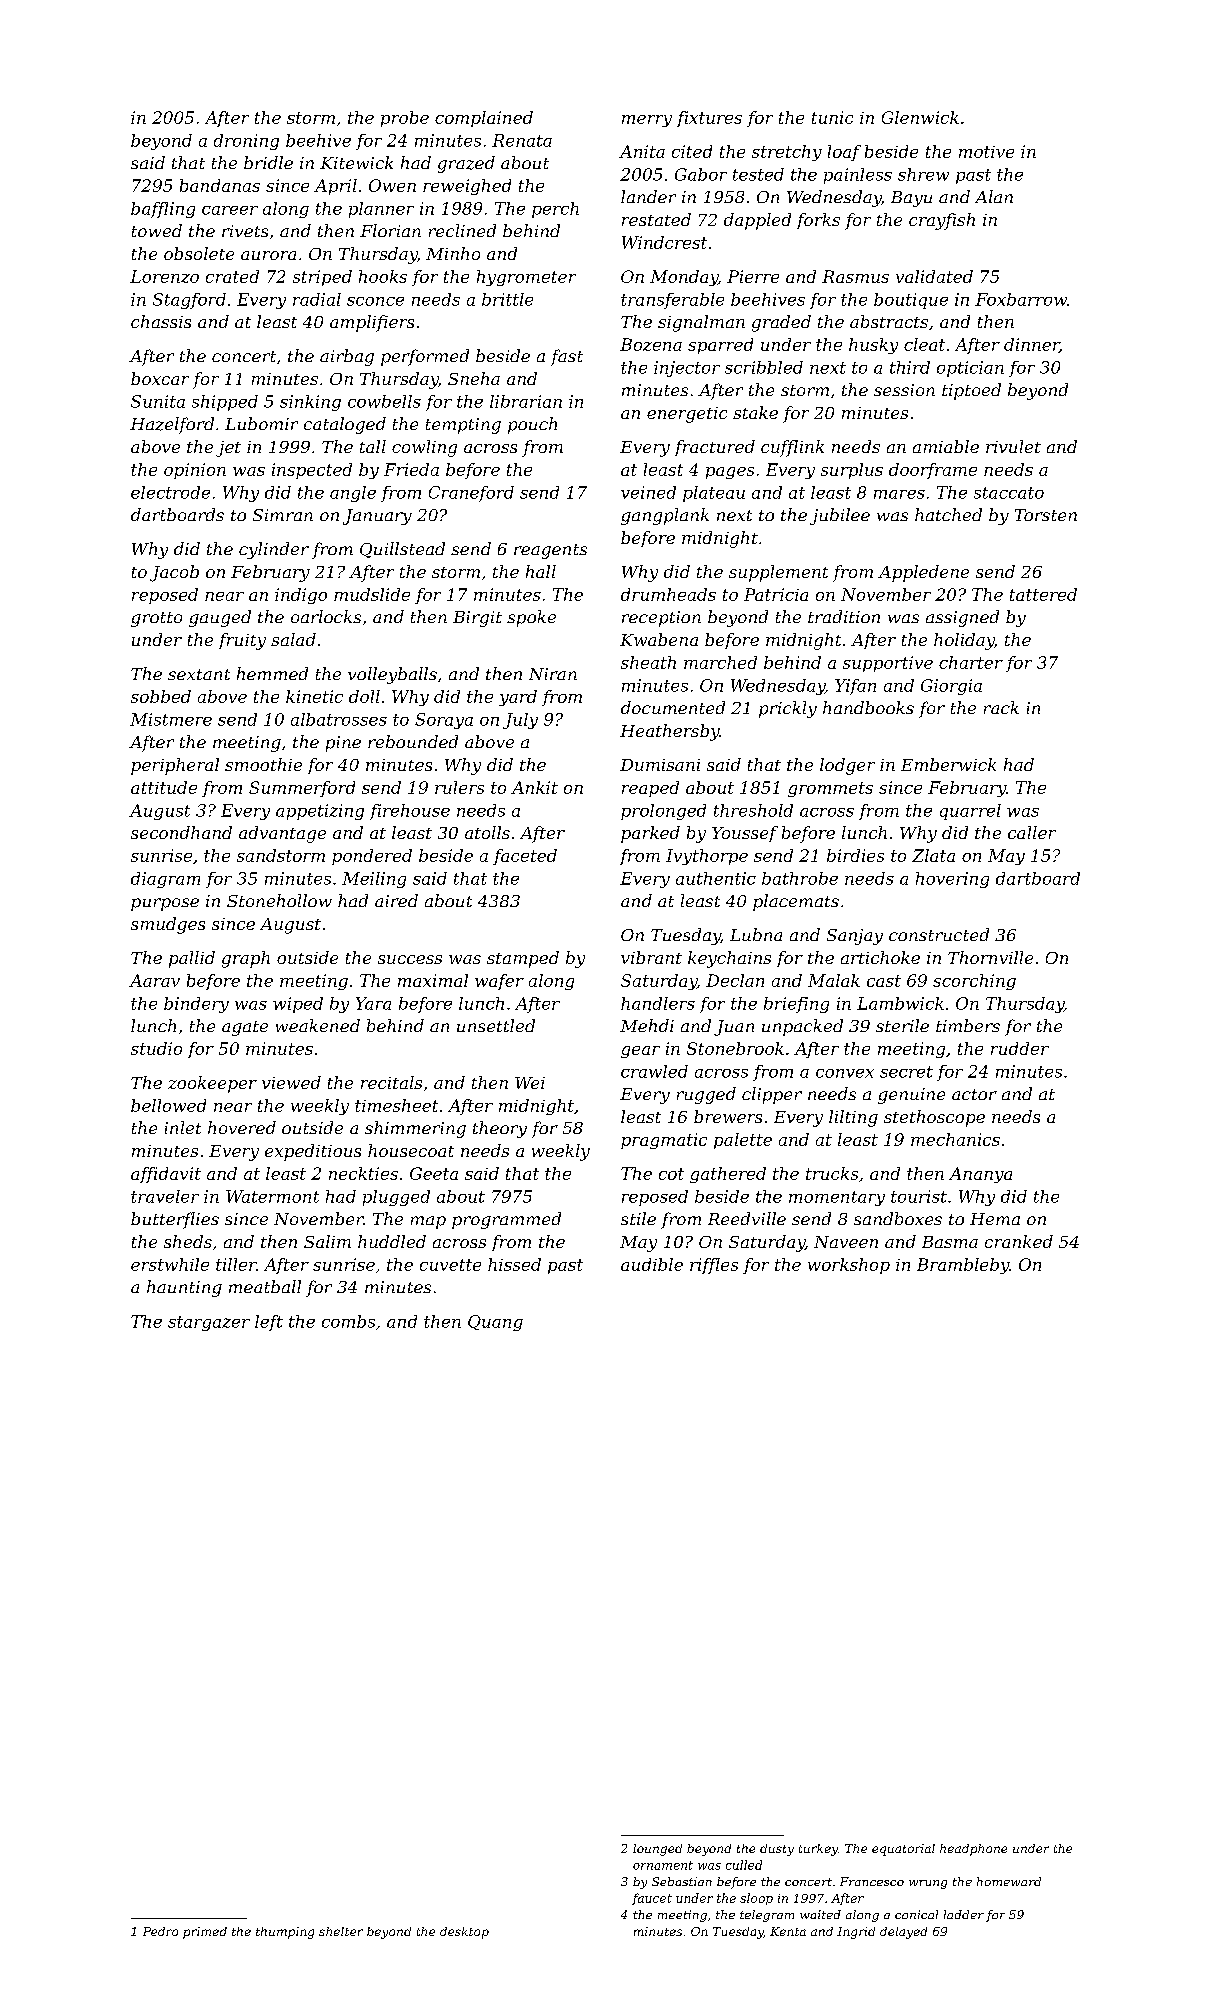  Describe the element at coordinates (729, 959) in the page. I see `keychains` at that location.
